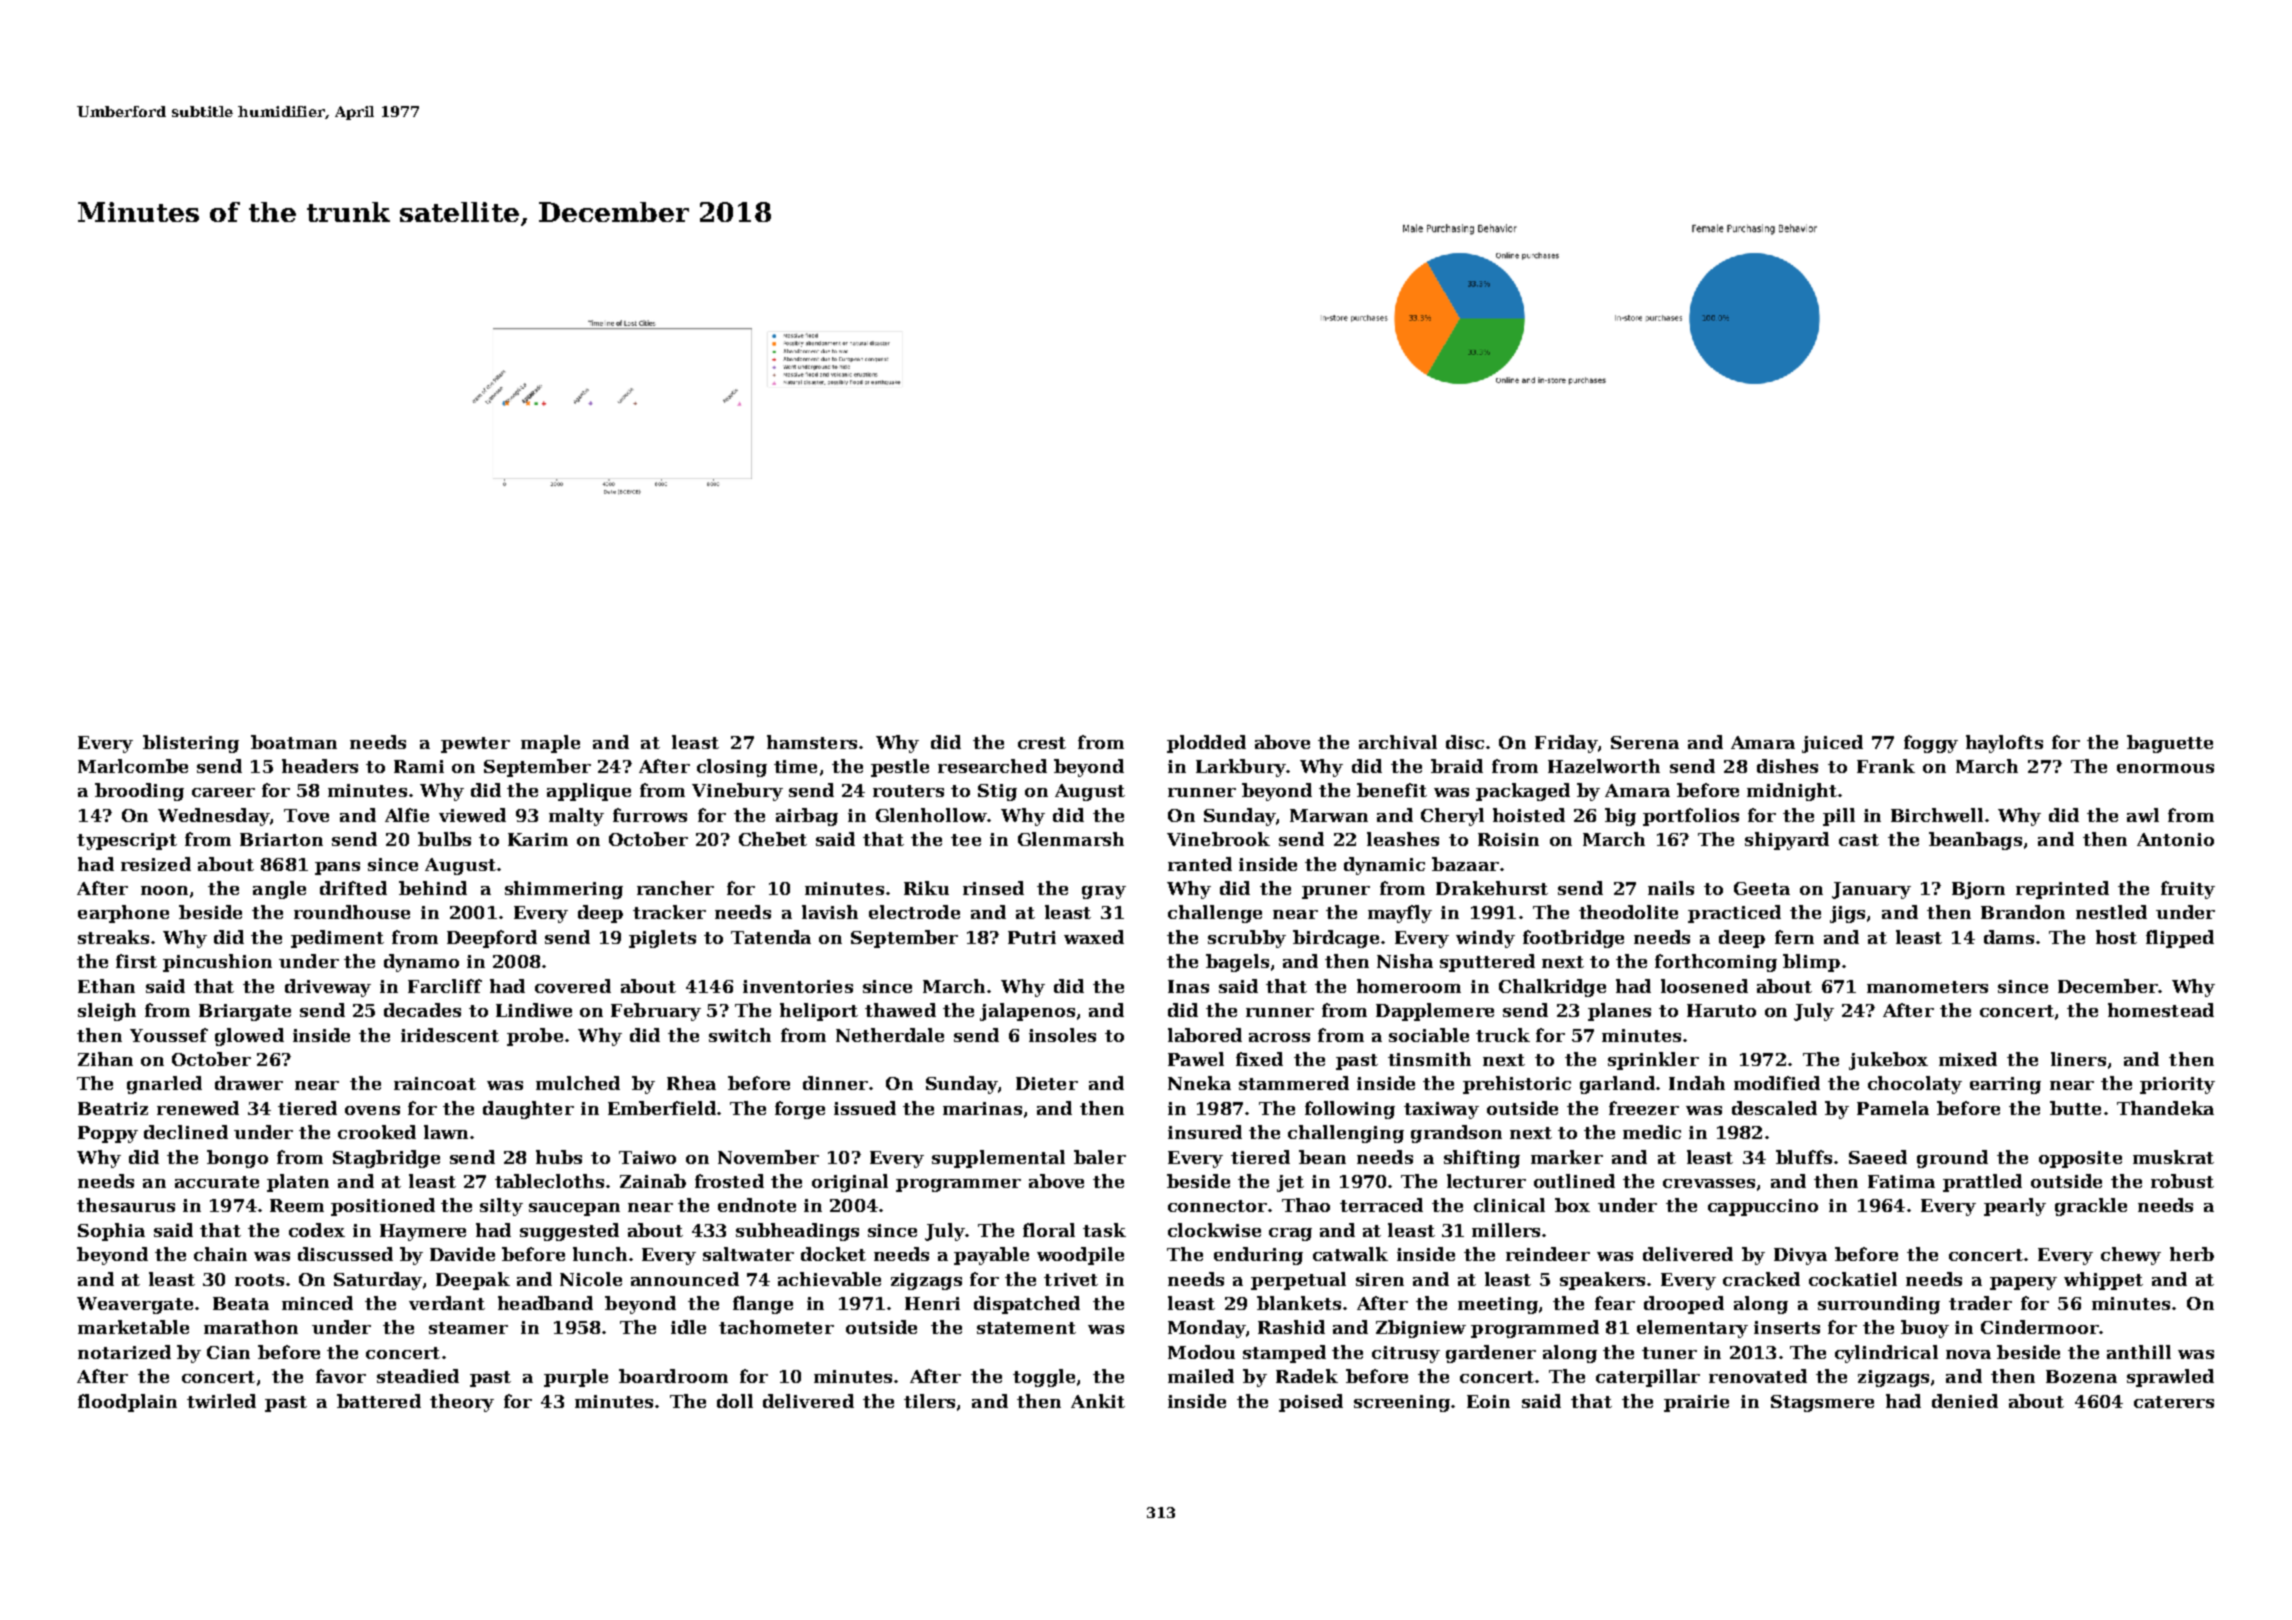  What do you see at coordinates (1049, 1230) in the page?
I see `floral` at bounding box center [1049, 1230].
